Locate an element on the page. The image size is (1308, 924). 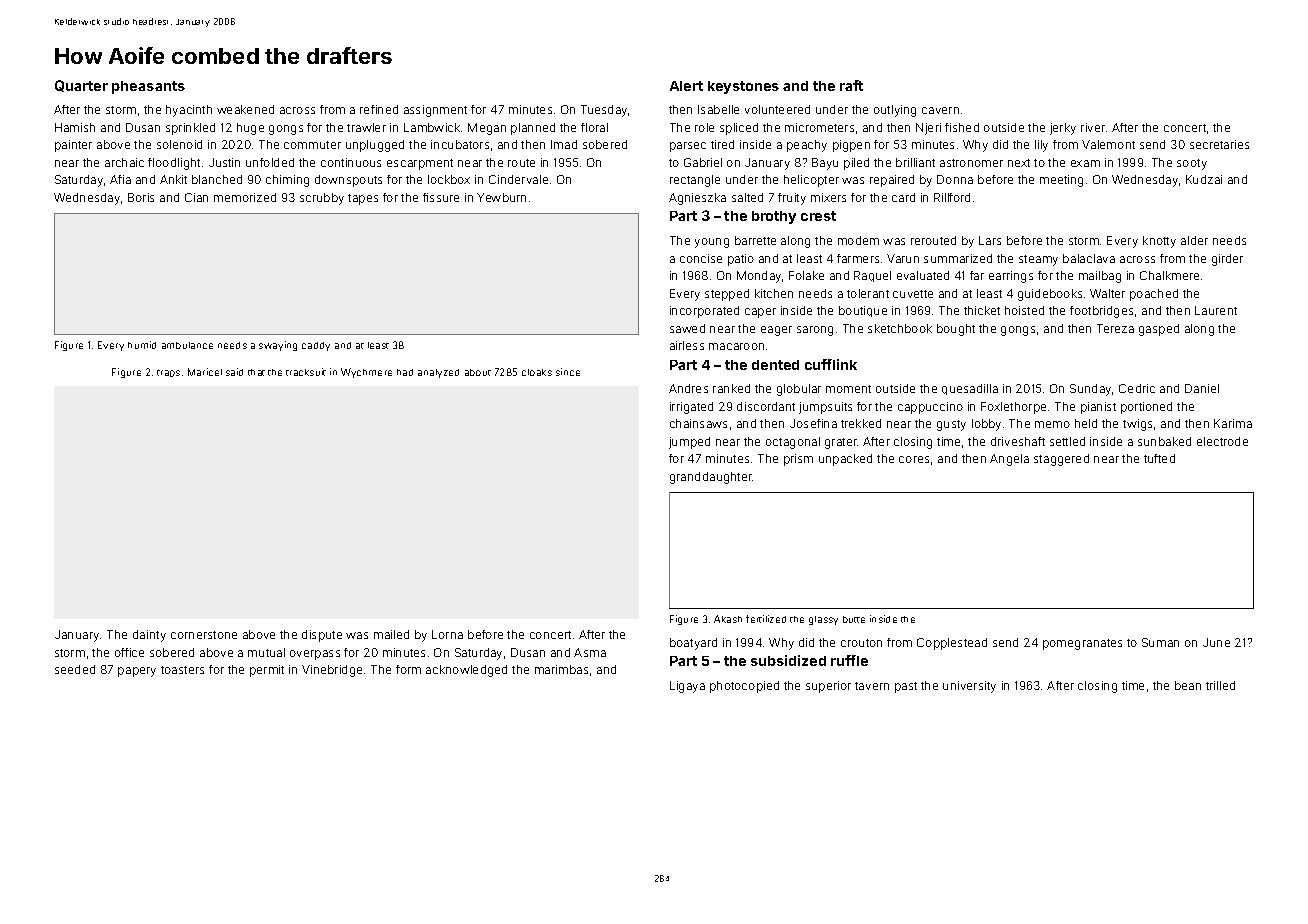
seeded is located at coordinates (75, 669).
